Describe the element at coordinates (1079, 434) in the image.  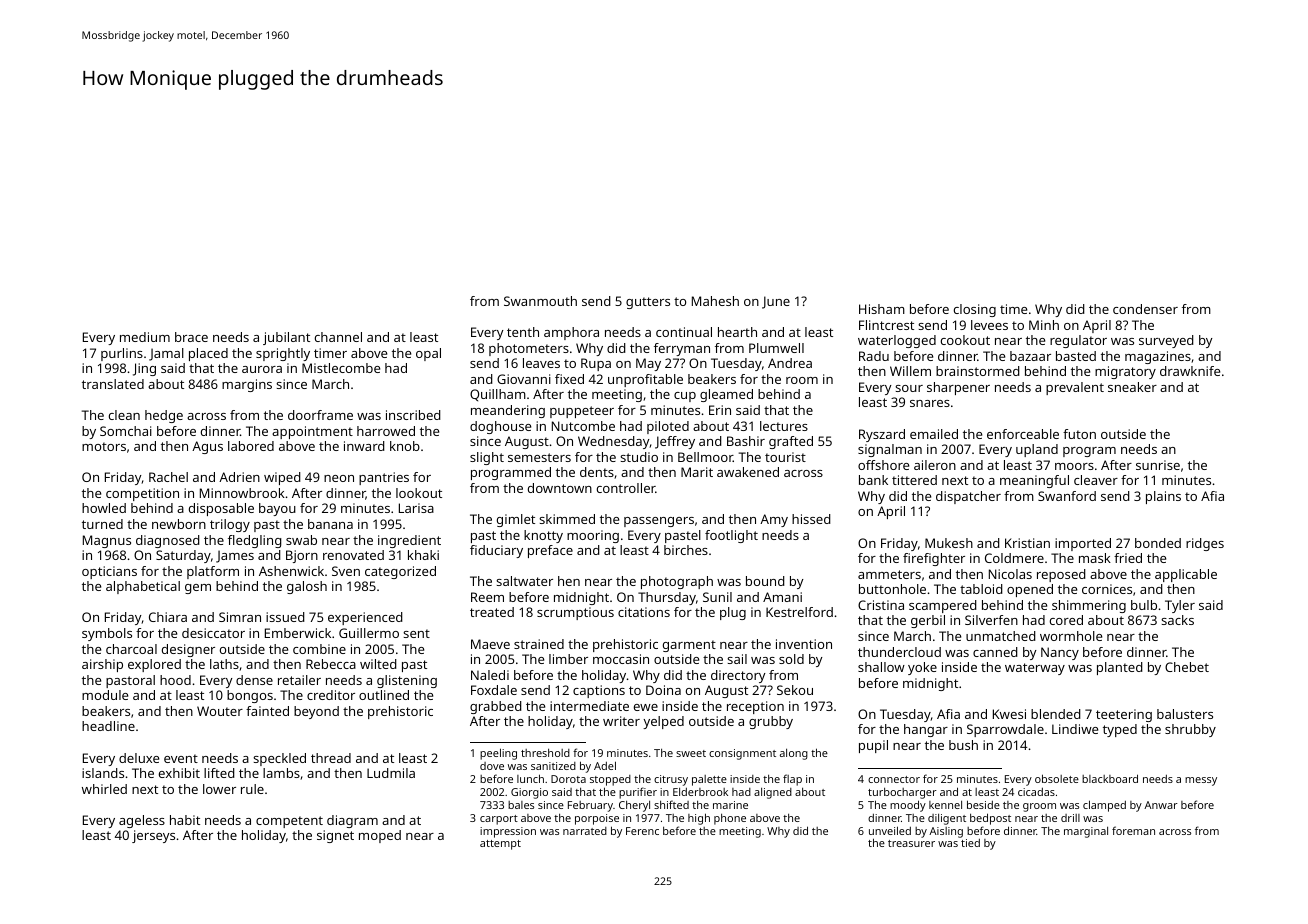
I see `futon` at that location.
